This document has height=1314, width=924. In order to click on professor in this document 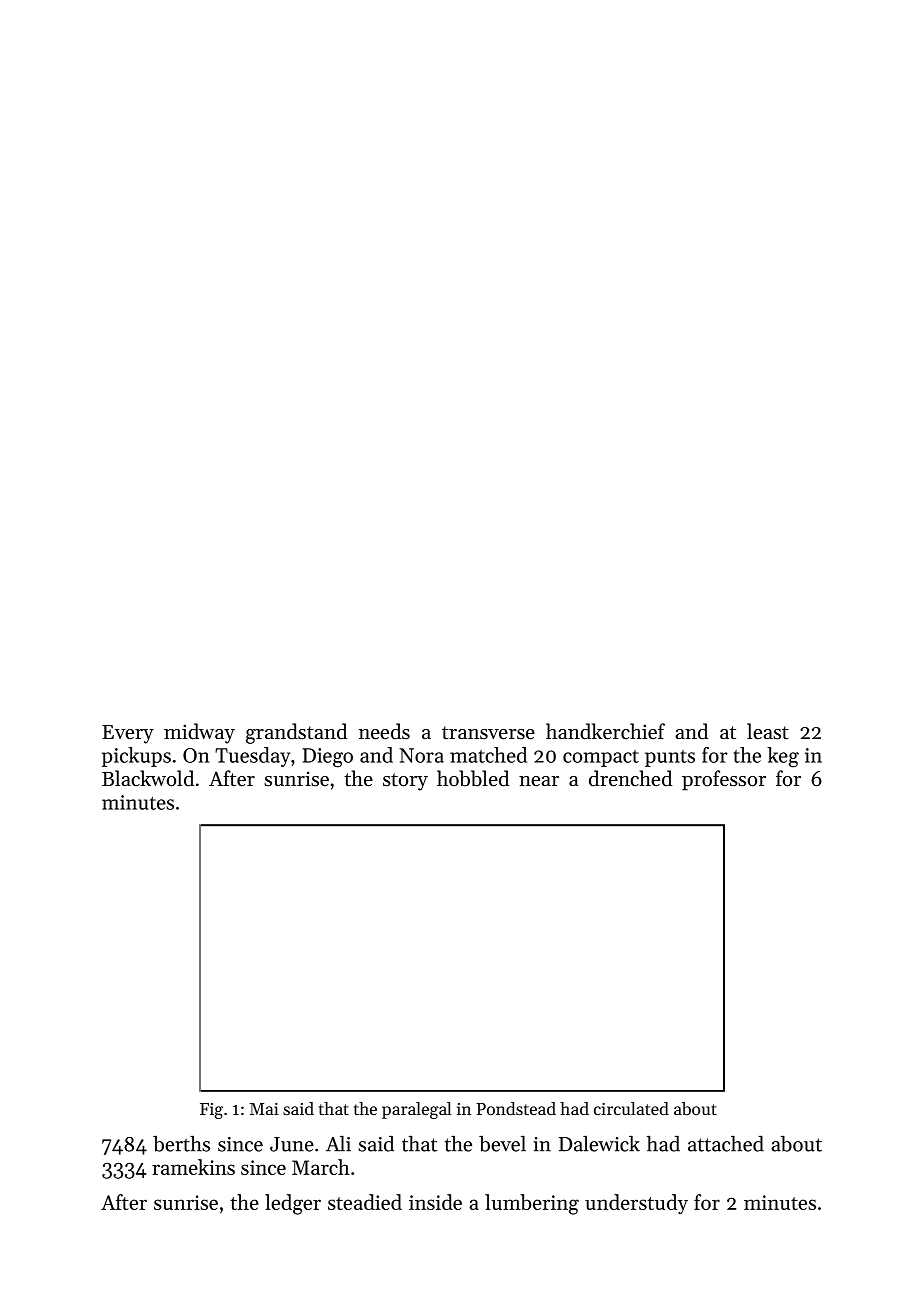, I will do `click(724, 780)`.
